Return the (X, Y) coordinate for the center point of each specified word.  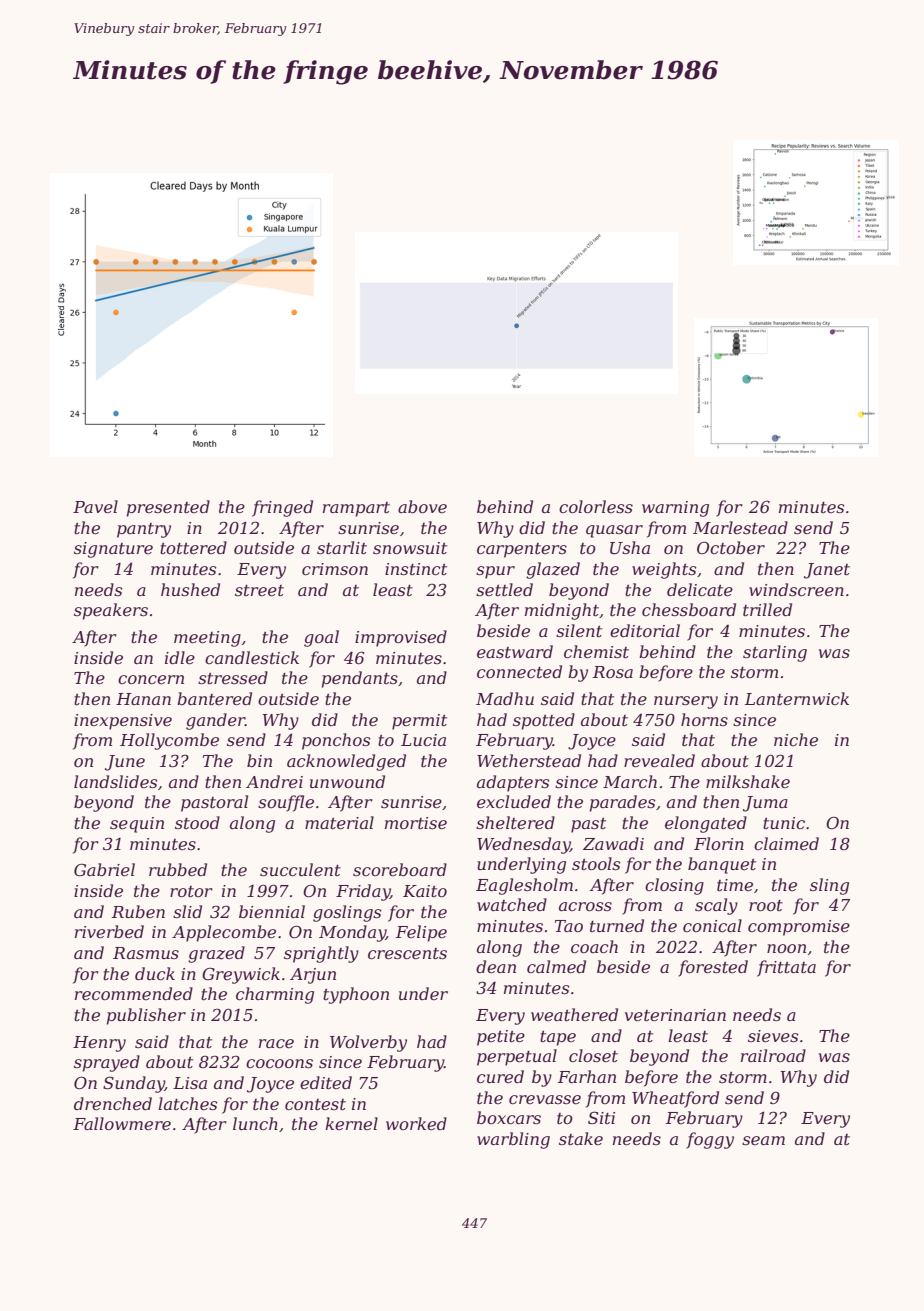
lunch (255, 1123)
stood (197, 822)
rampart (356, 509)
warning (675, 509)
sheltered (515, 822)
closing (674, 886)
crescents (407, 953)
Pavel (95, 506)
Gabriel (104, 869)
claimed (786, 843)
